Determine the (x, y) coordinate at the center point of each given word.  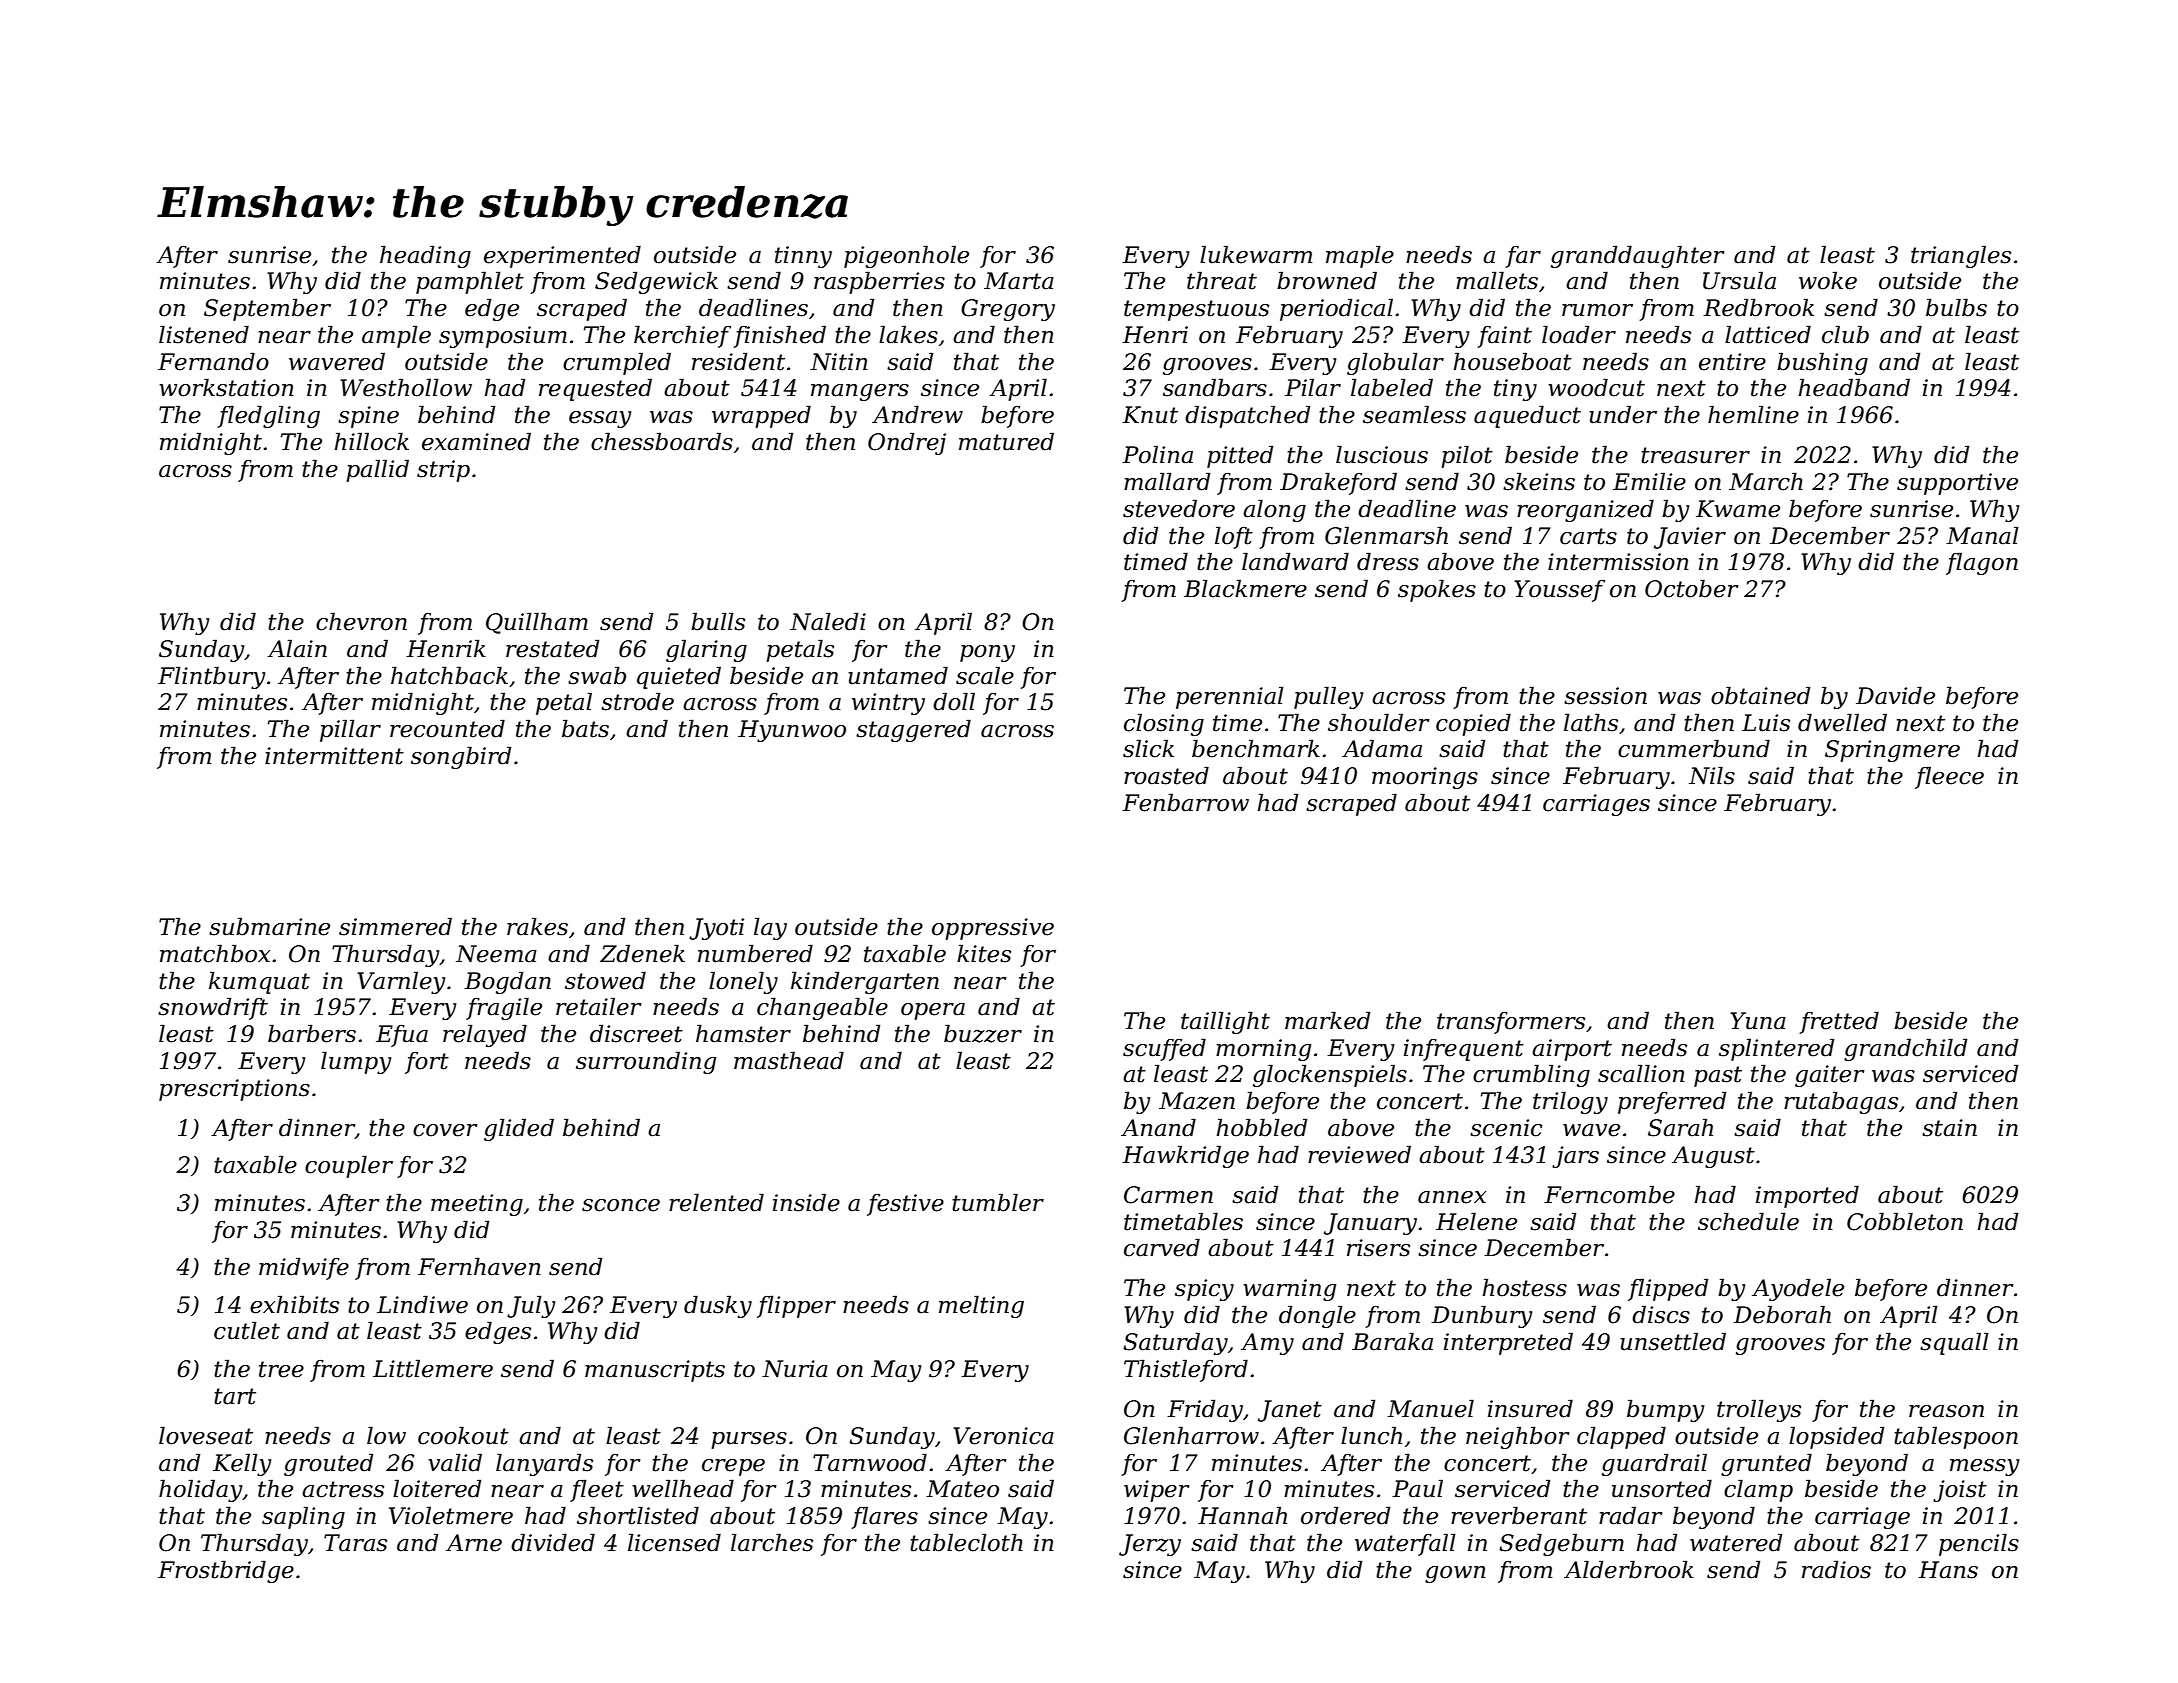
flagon (1982, 563)
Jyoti (716, 929)
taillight (1225, 1022)
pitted (1240, 456)
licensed (674, 1542)
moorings (1425, 778)
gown (1455, 1574)
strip (443, 471)
